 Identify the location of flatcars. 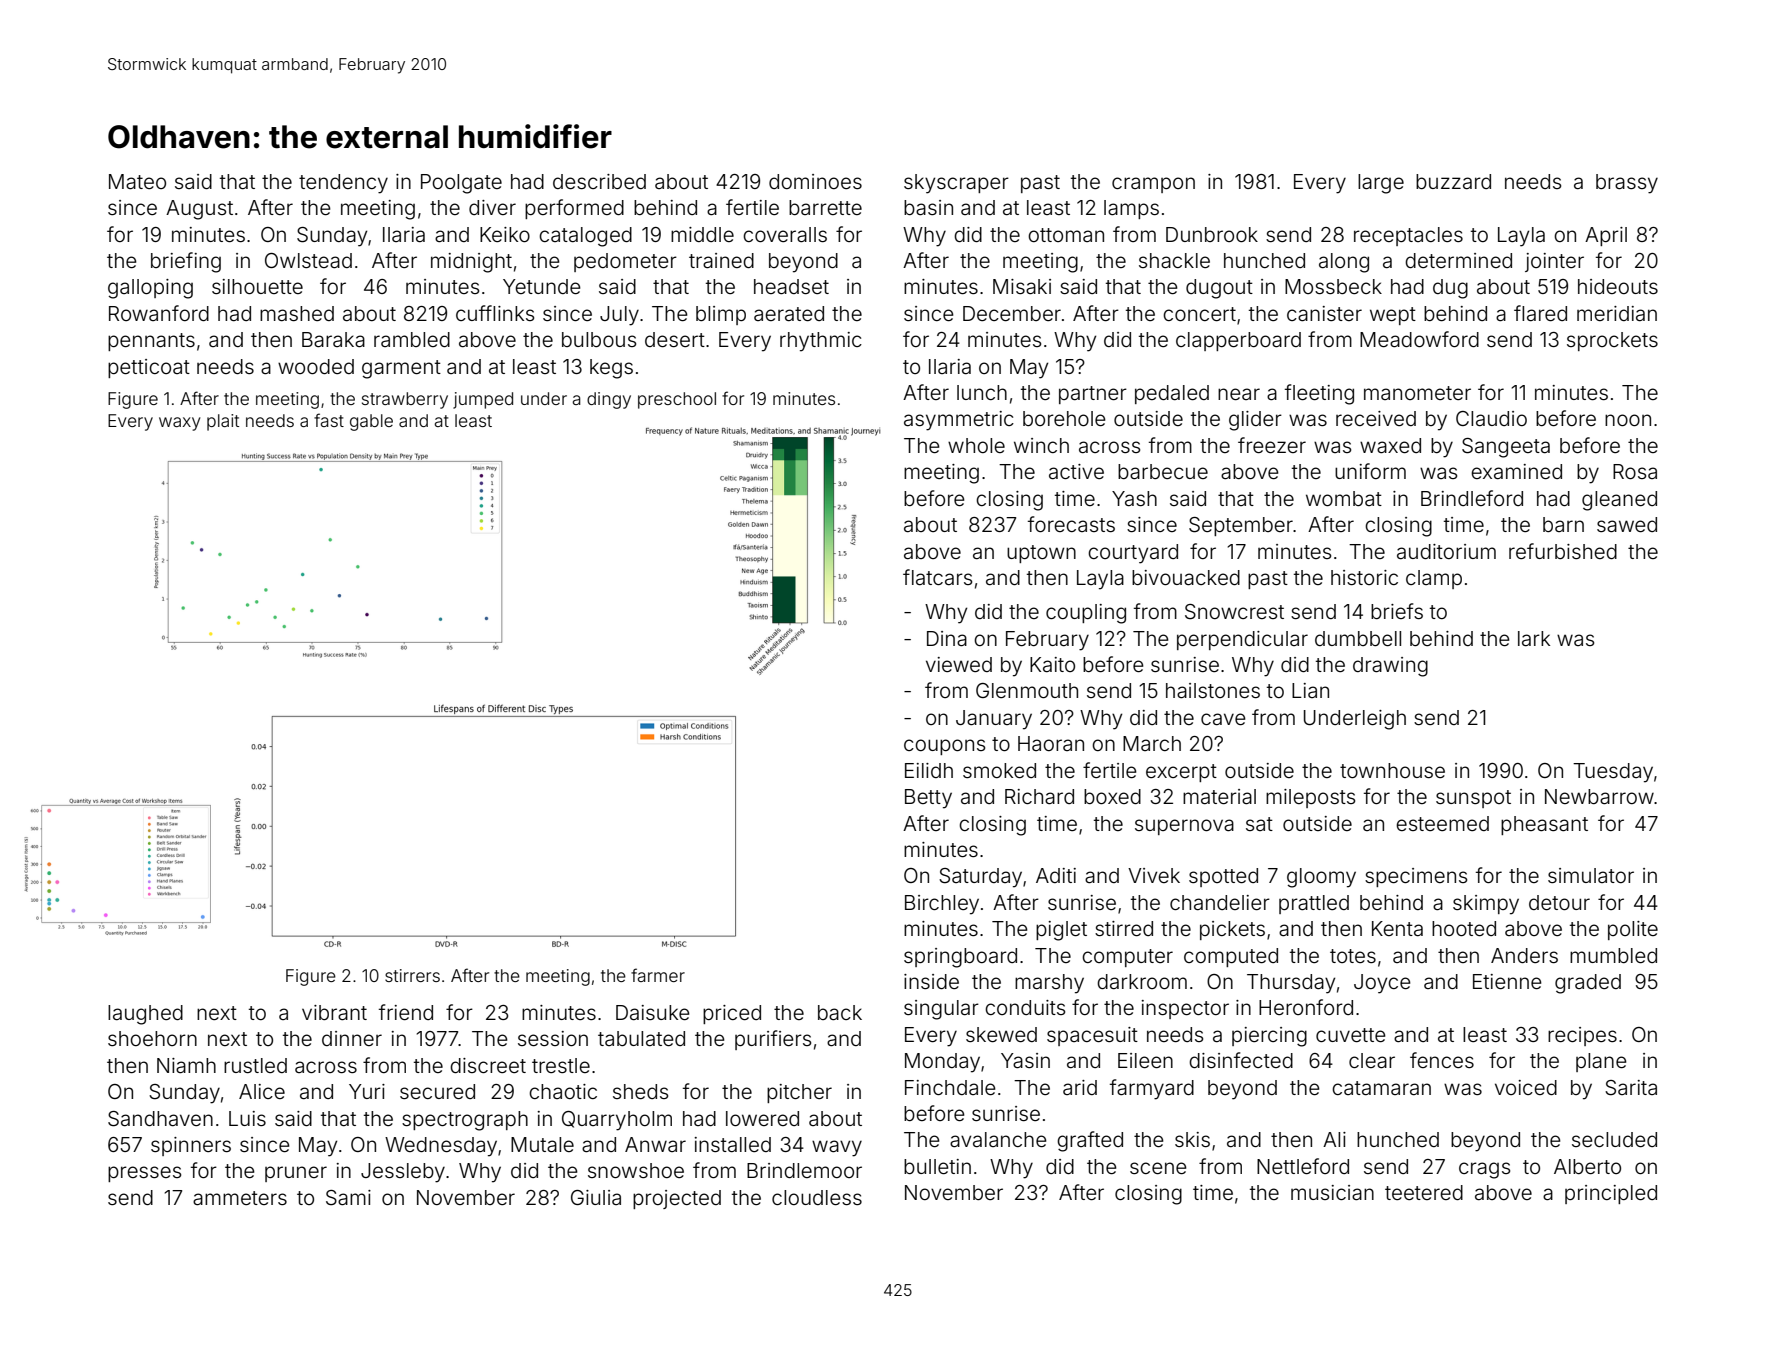
(937, 577).
